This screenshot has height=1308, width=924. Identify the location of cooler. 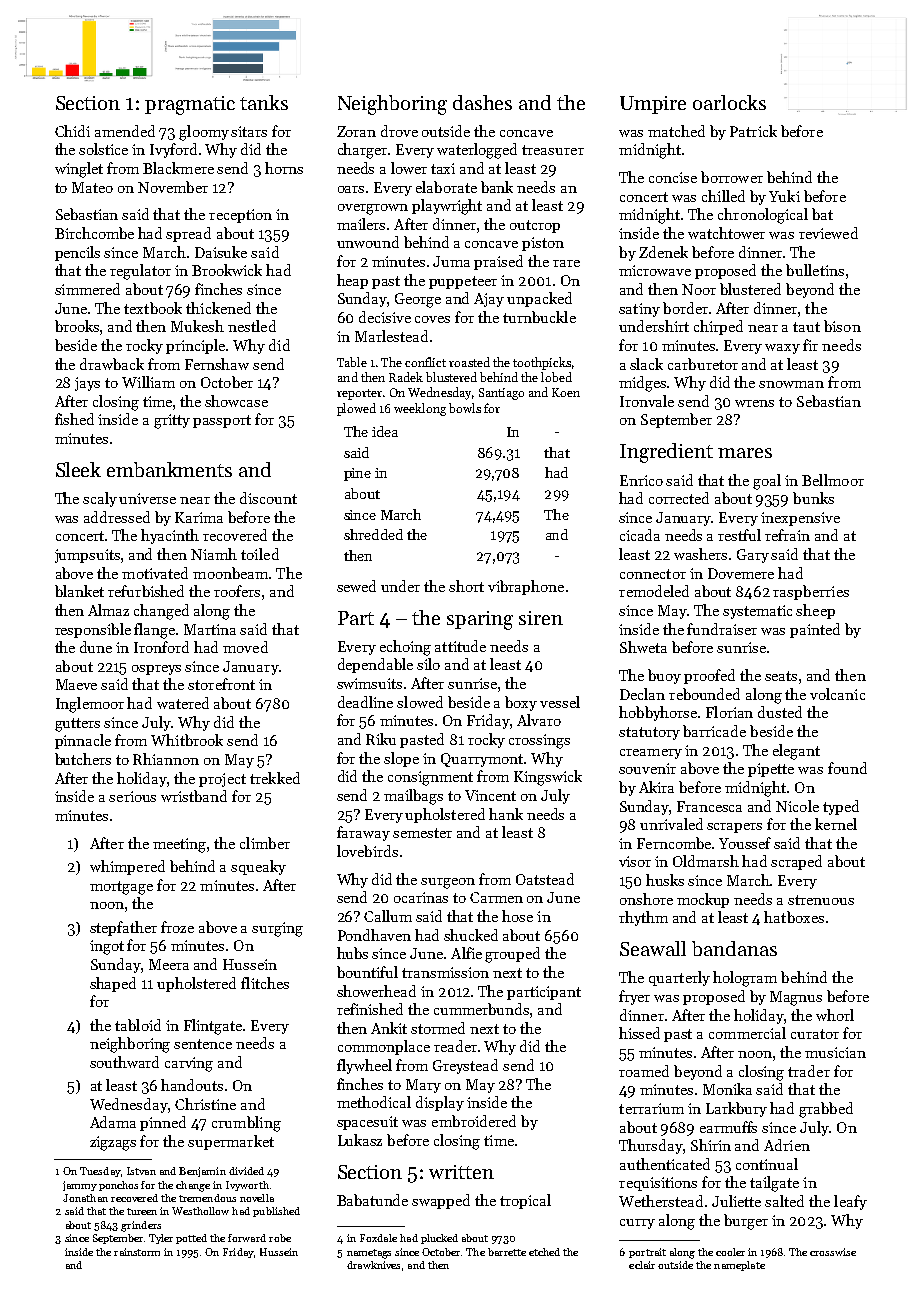
(730, 1252).
